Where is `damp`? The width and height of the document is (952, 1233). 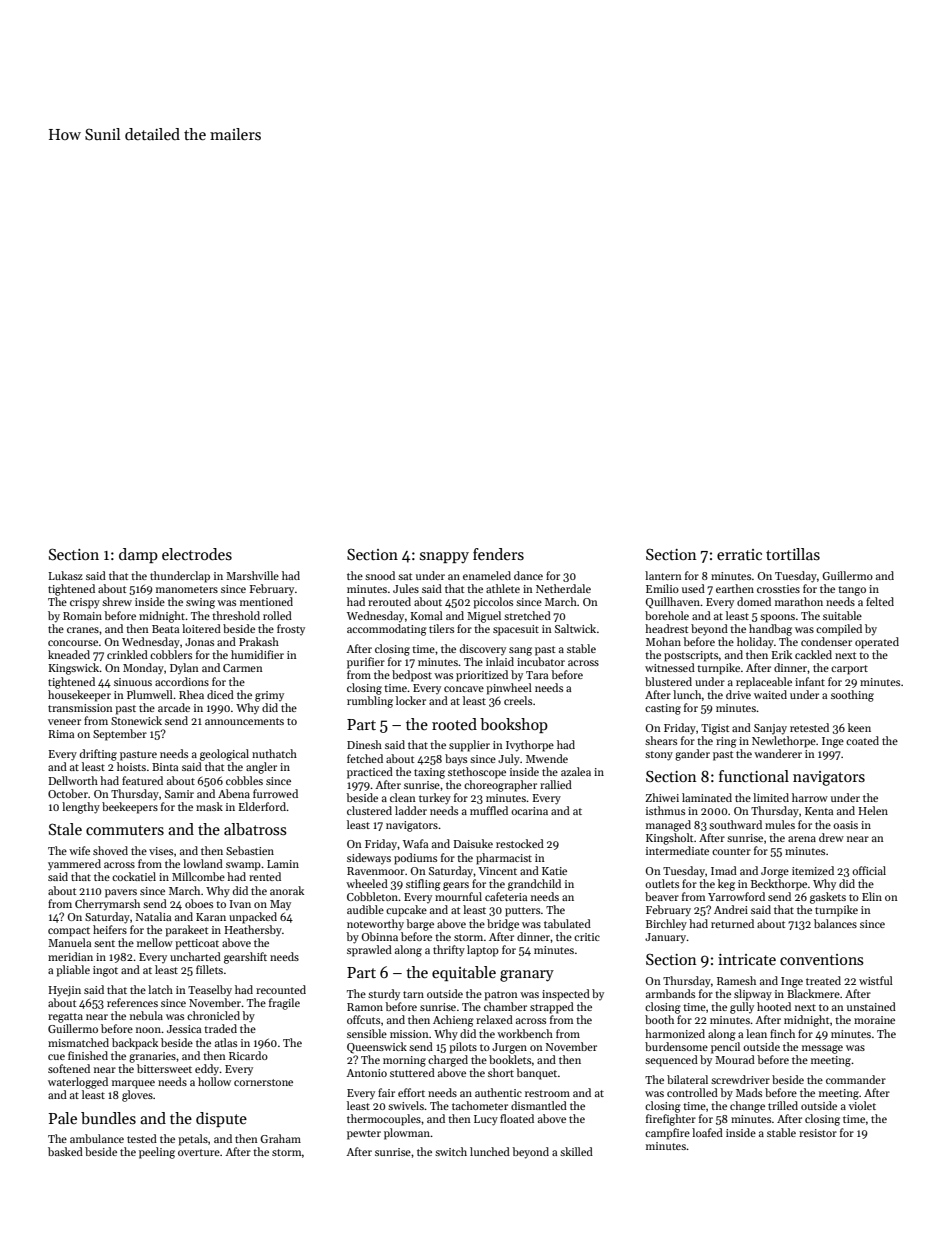
damp is located at coordinates (138, 555).
